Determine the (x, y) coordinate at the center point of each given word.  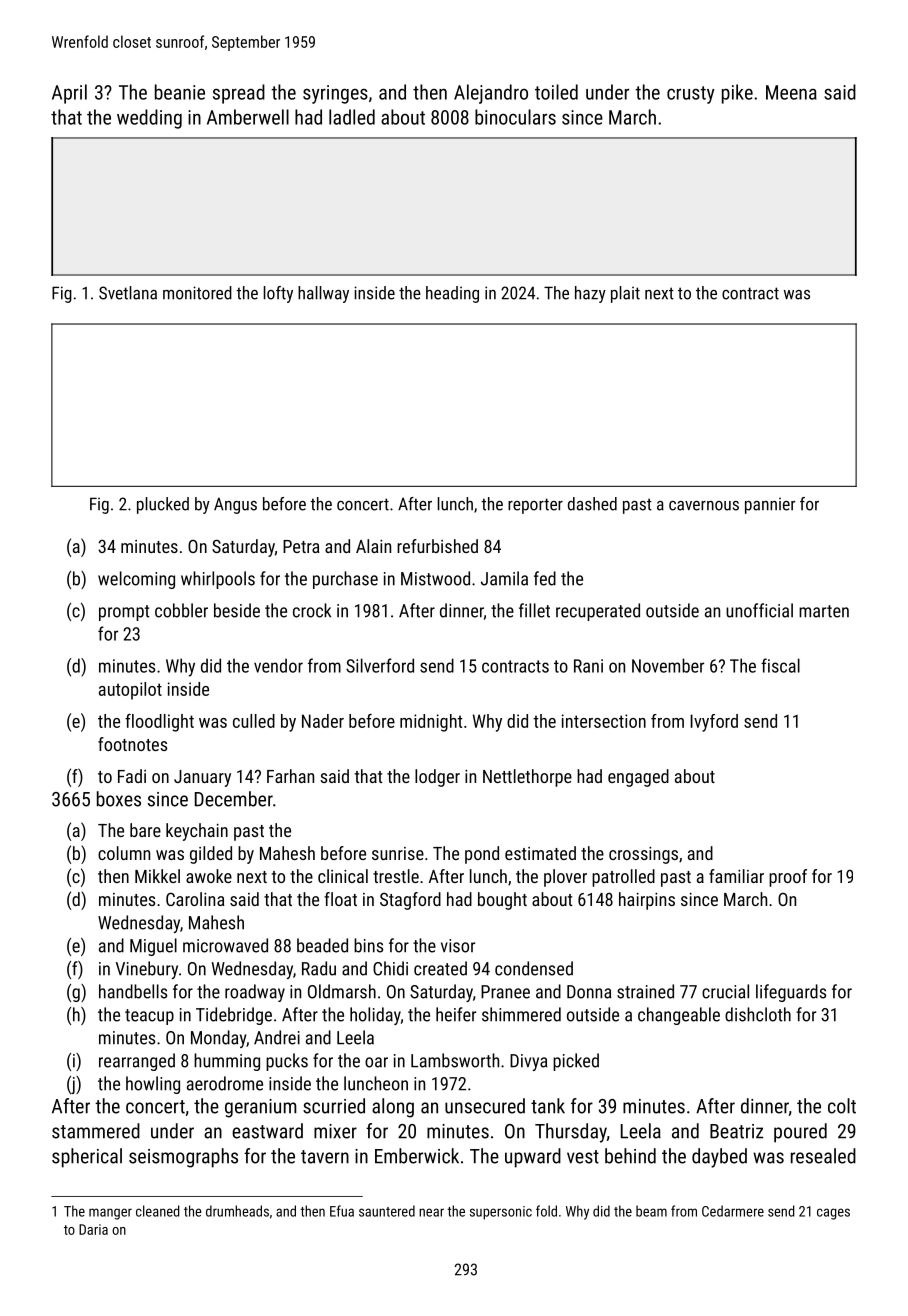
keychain (197, 832)
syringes (335, 94)
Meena (791, 92)
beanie (180, 92)
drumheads (237, 1211)
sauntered (387, 1211)
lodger (437, 778)
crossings (643, 855)
